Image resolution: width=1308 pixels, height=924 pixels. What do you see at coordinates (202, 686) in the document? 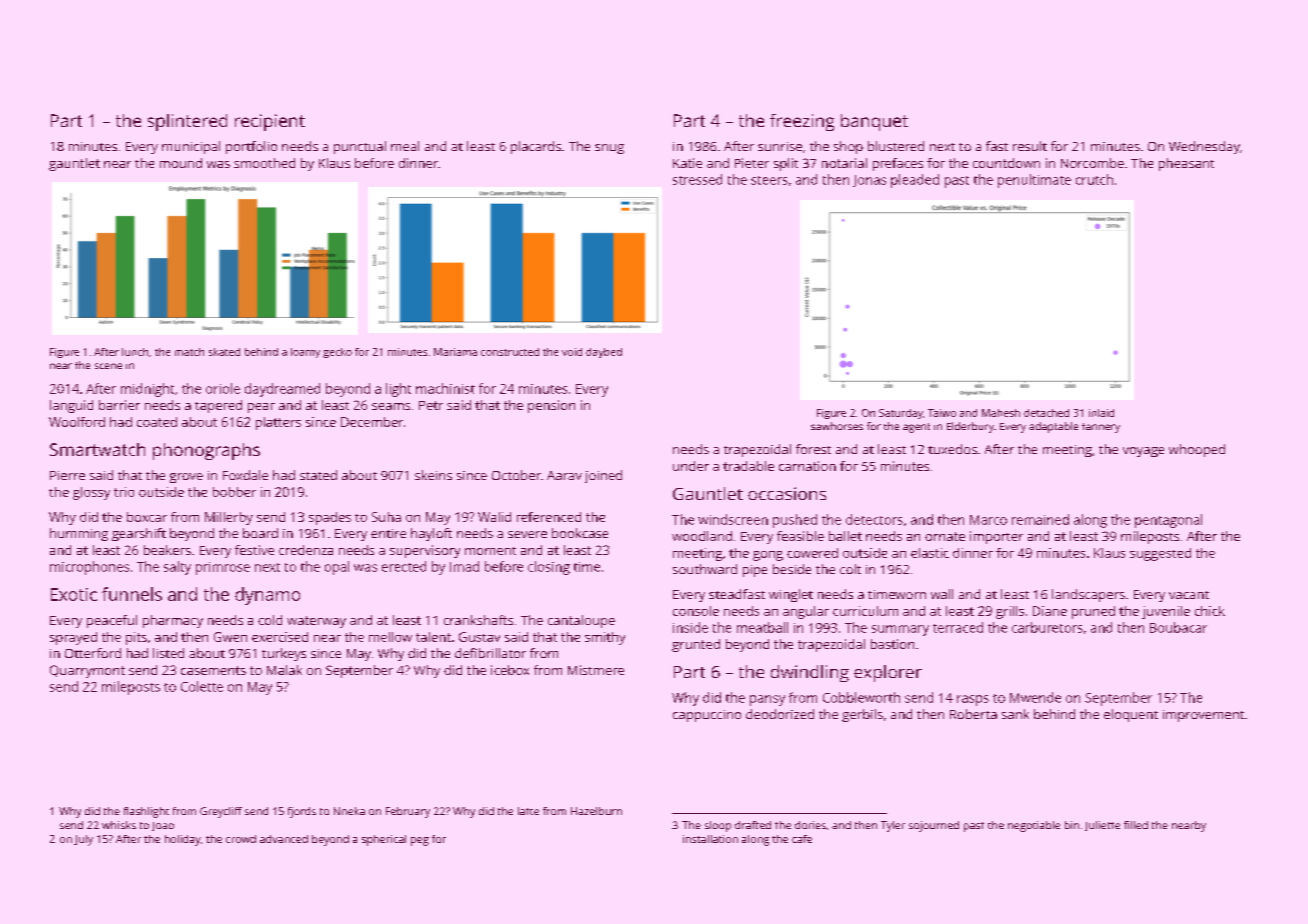
I see `Colette` at bounding box center [202, 686].
